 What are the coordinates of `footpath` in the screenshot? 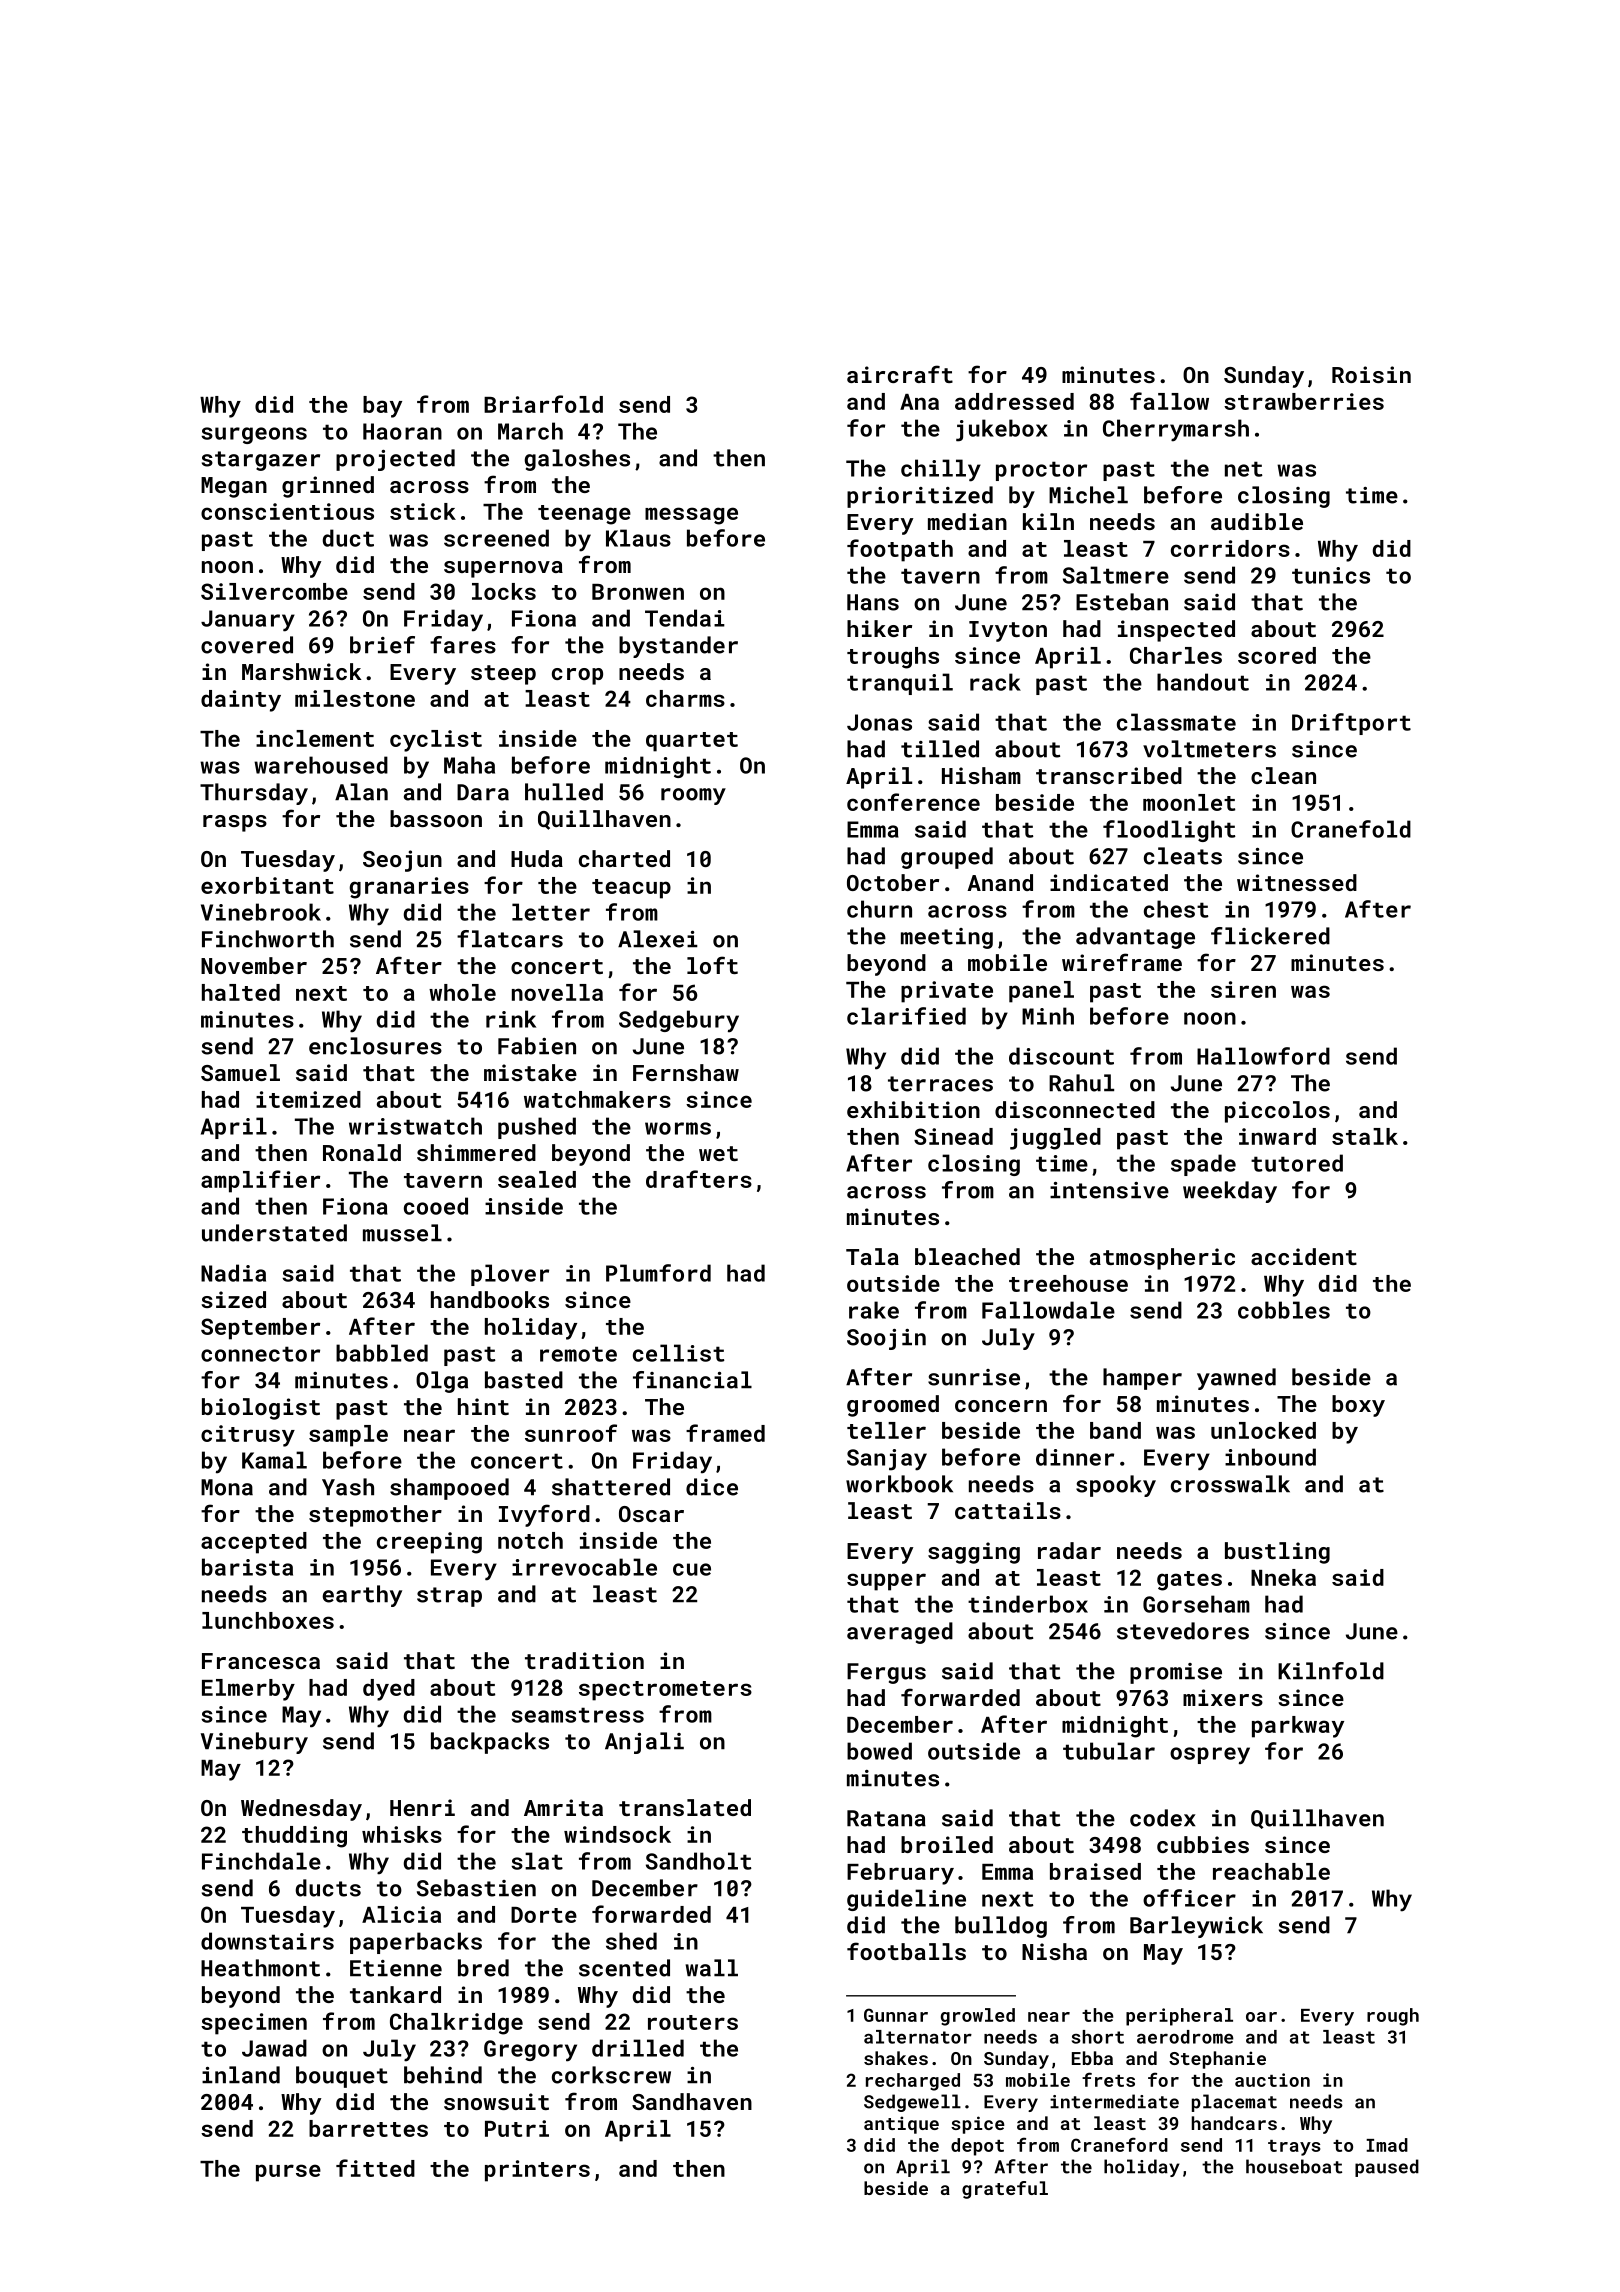 It's located at (900, 550).
